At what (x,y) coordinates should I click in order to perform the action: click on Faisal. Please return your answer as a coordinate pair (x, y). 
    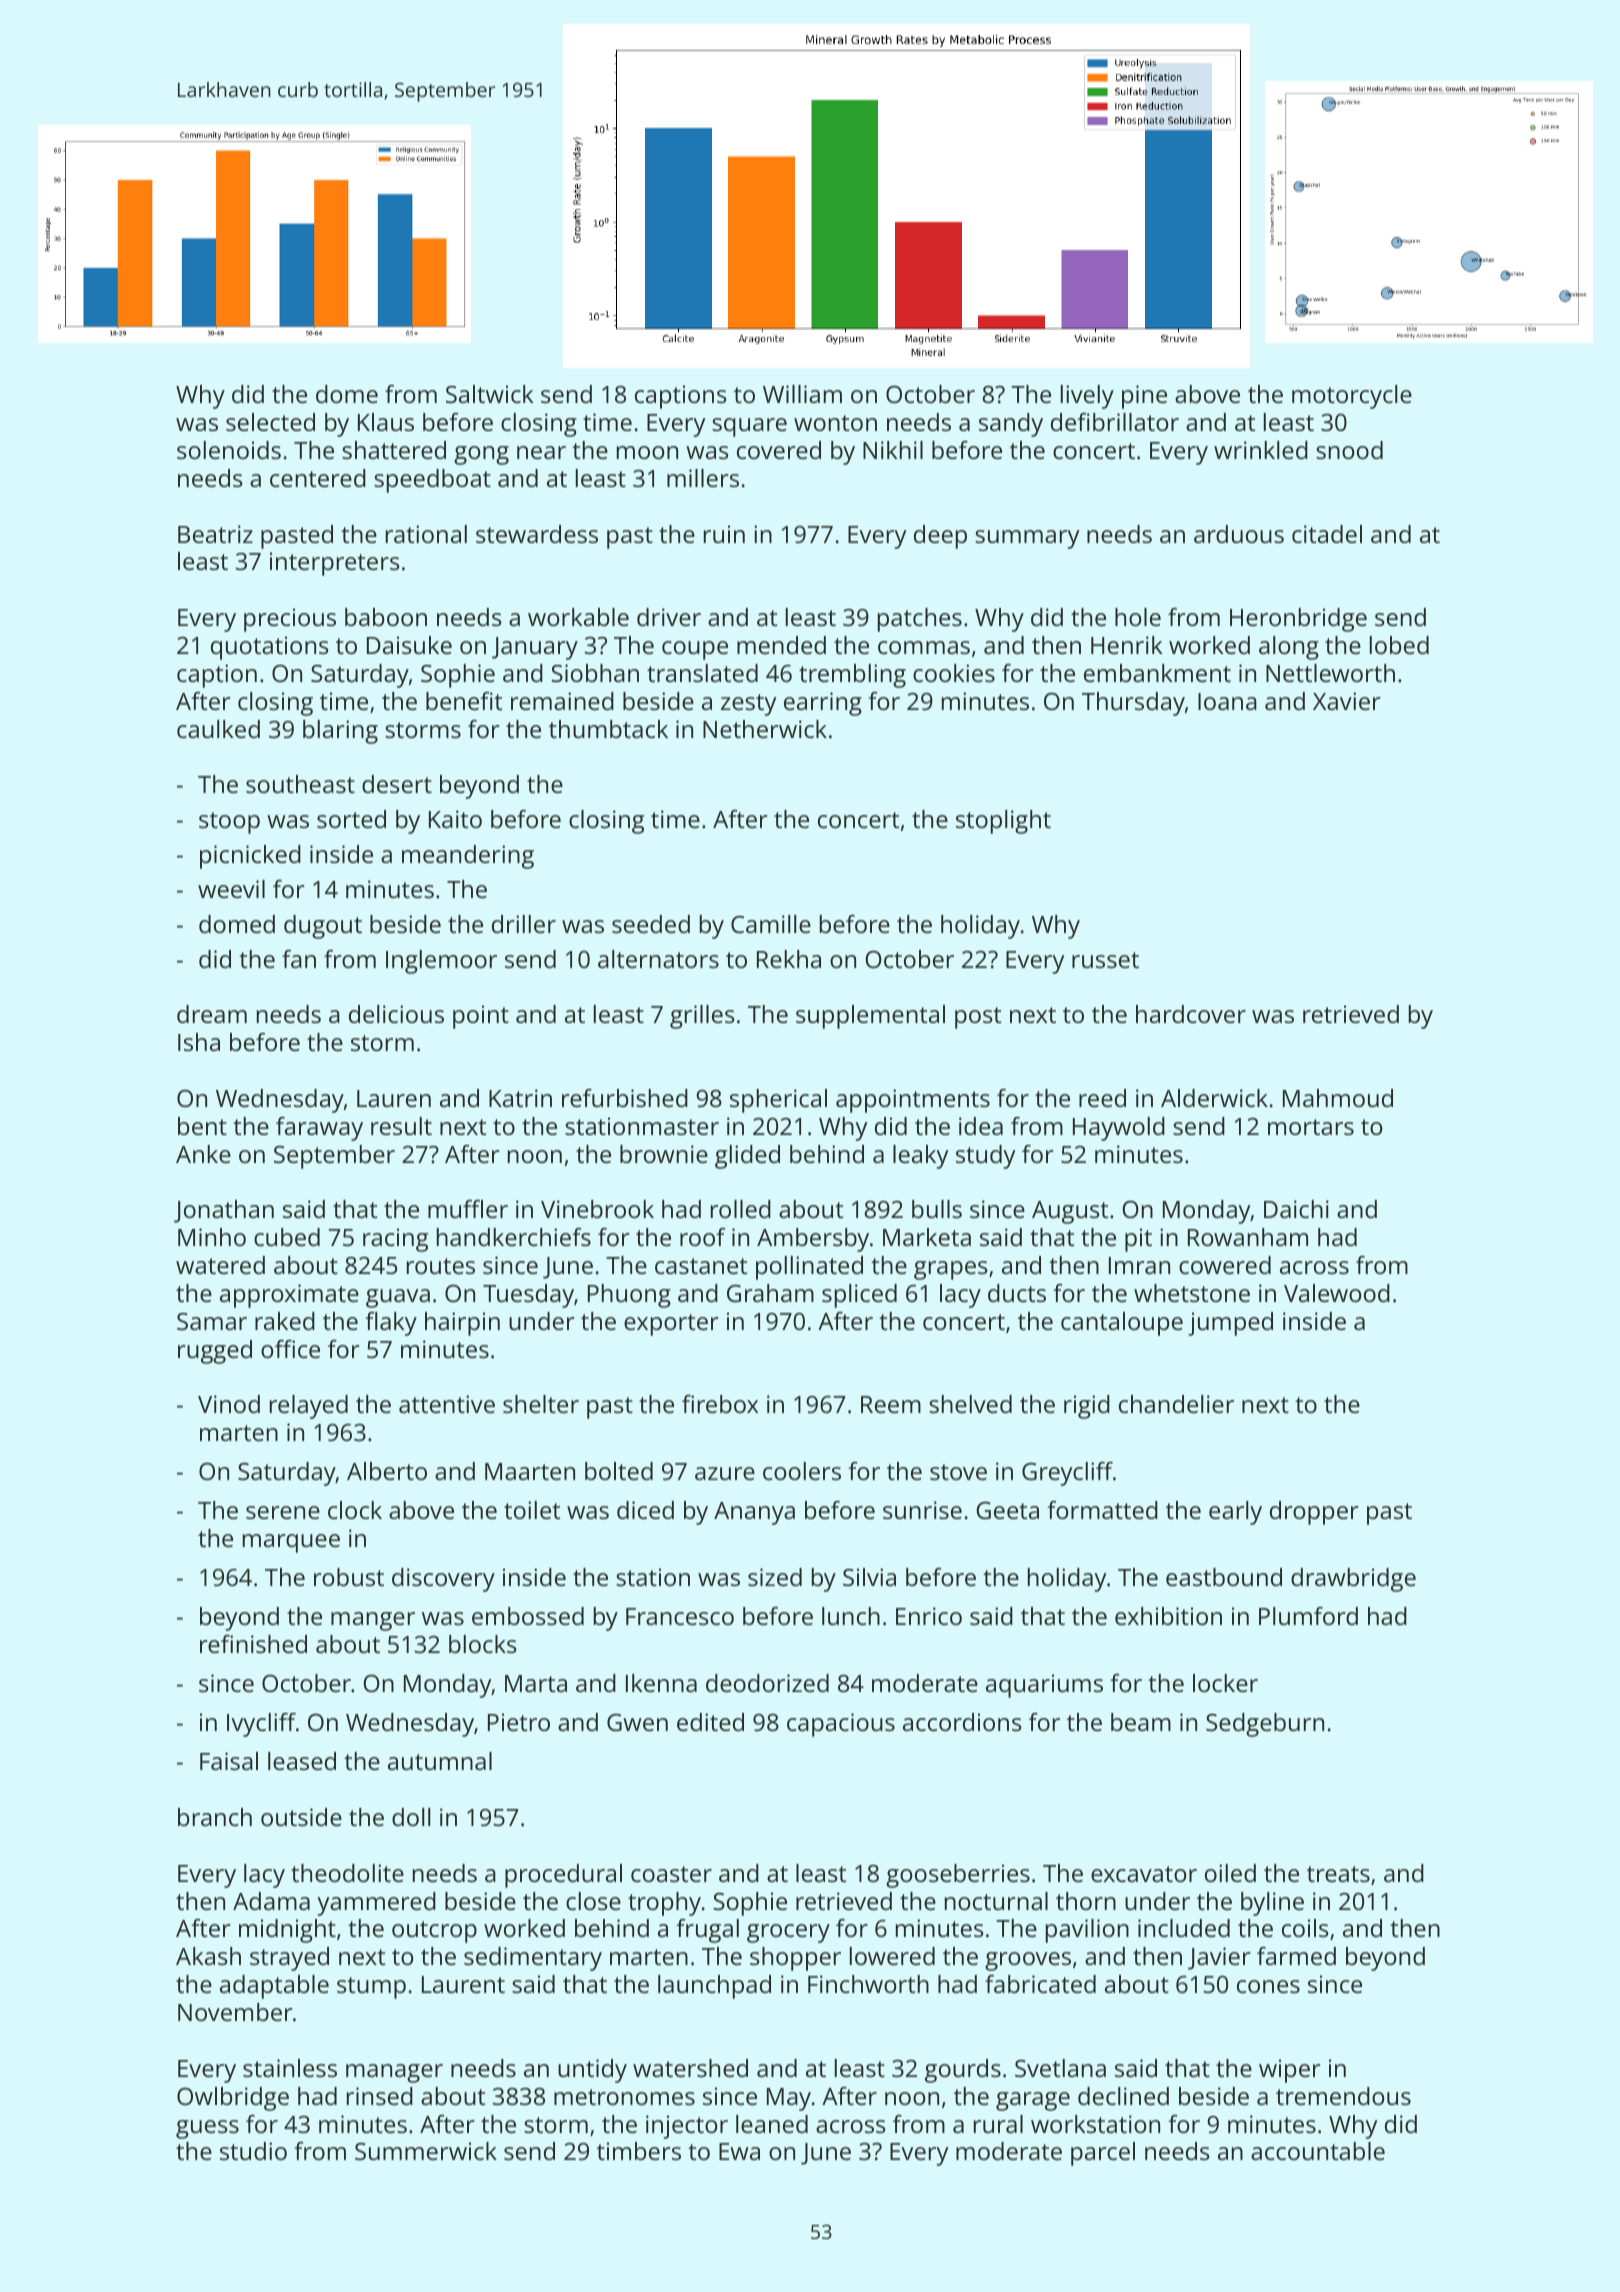
    Looking at the image, I should click on (229, 1761).
